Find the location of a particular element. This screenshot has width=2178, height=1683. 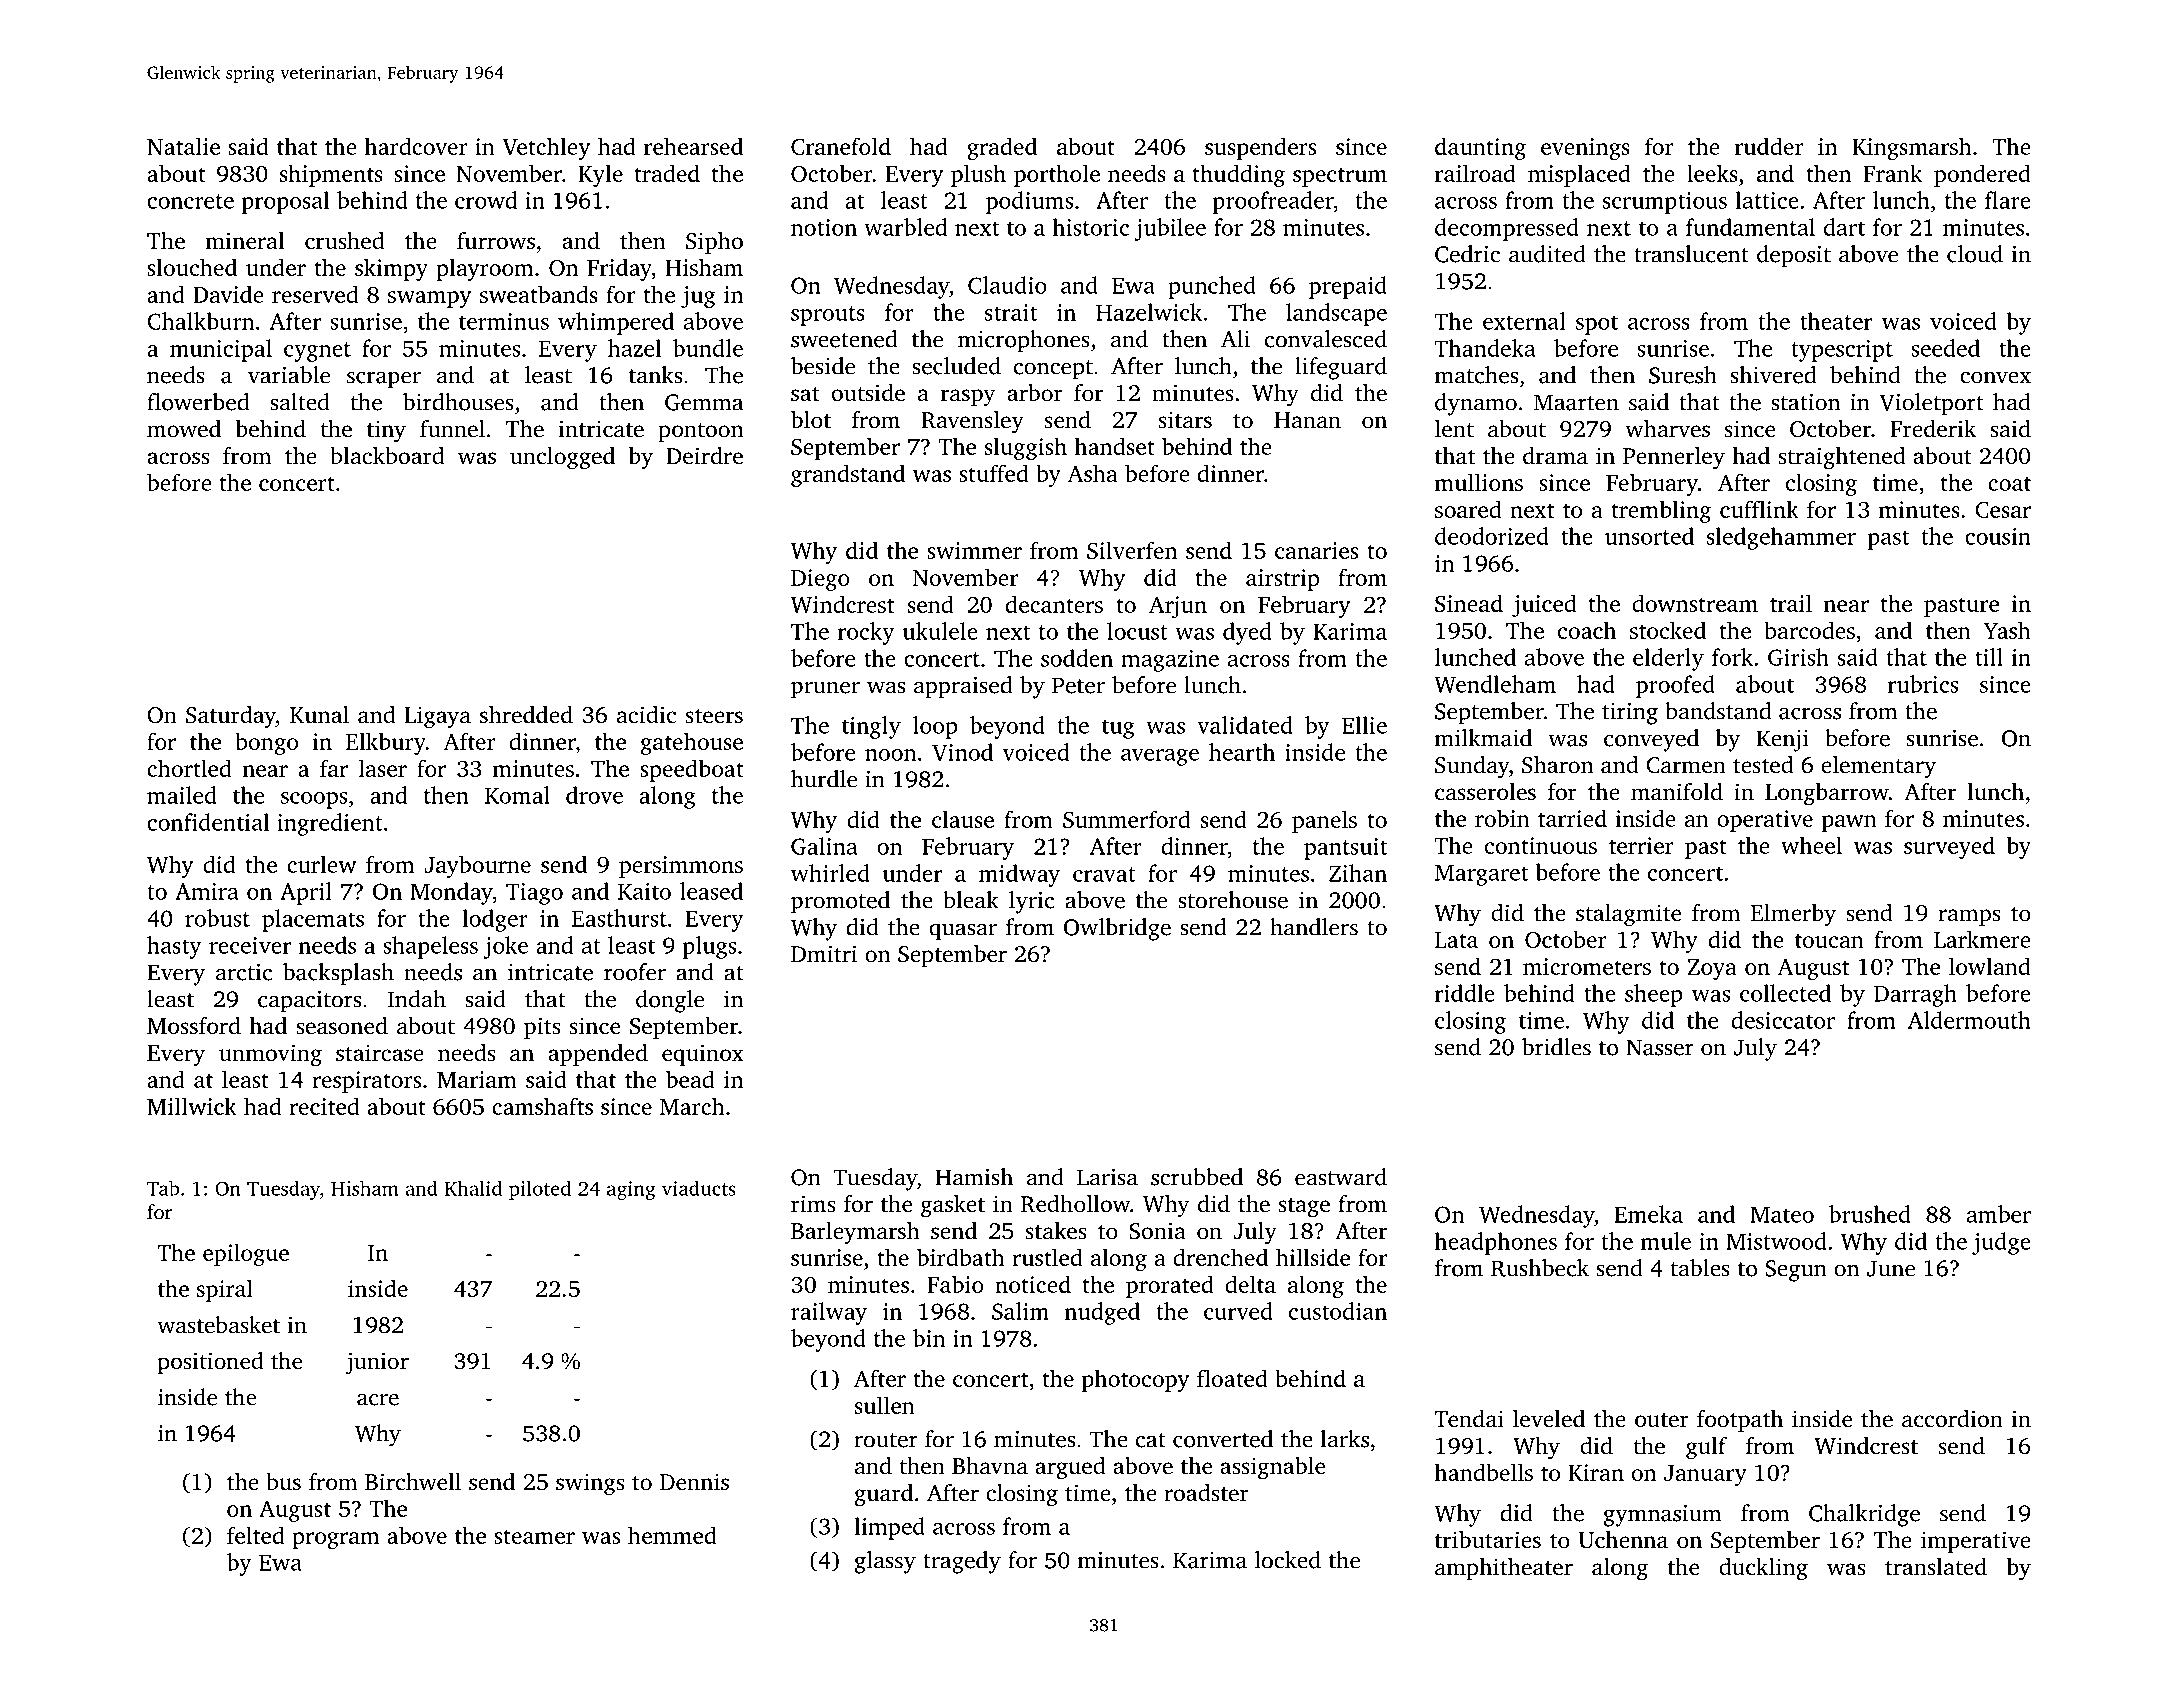

Natalie is located at coordinates (183, 146).
